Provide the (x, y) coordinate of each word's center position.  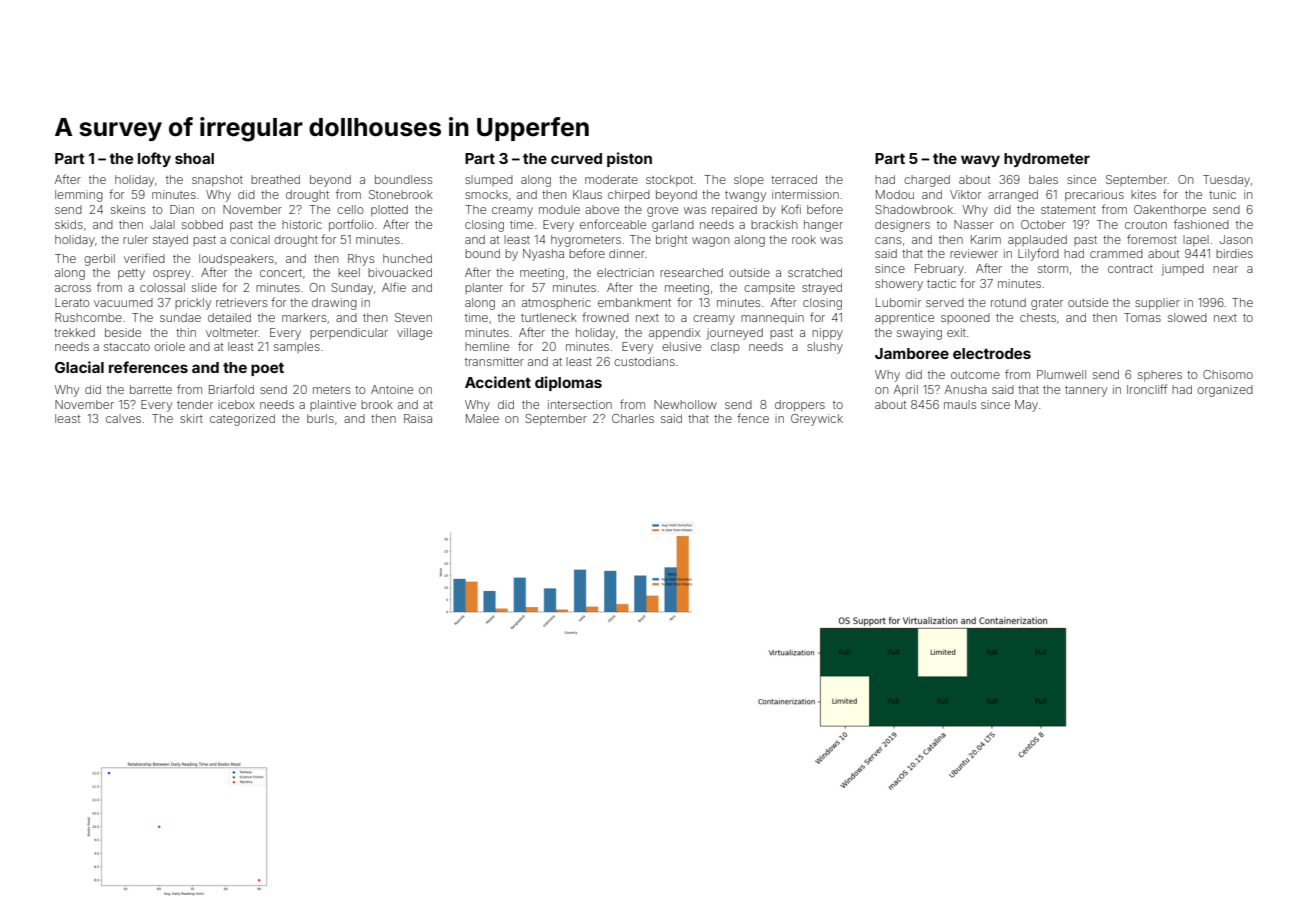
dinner (627, 253)
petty (131, 274)
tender (195, 404)
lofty (154, 159)
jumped (1182, 270)
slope (749, 180)
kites (1143, 194)
